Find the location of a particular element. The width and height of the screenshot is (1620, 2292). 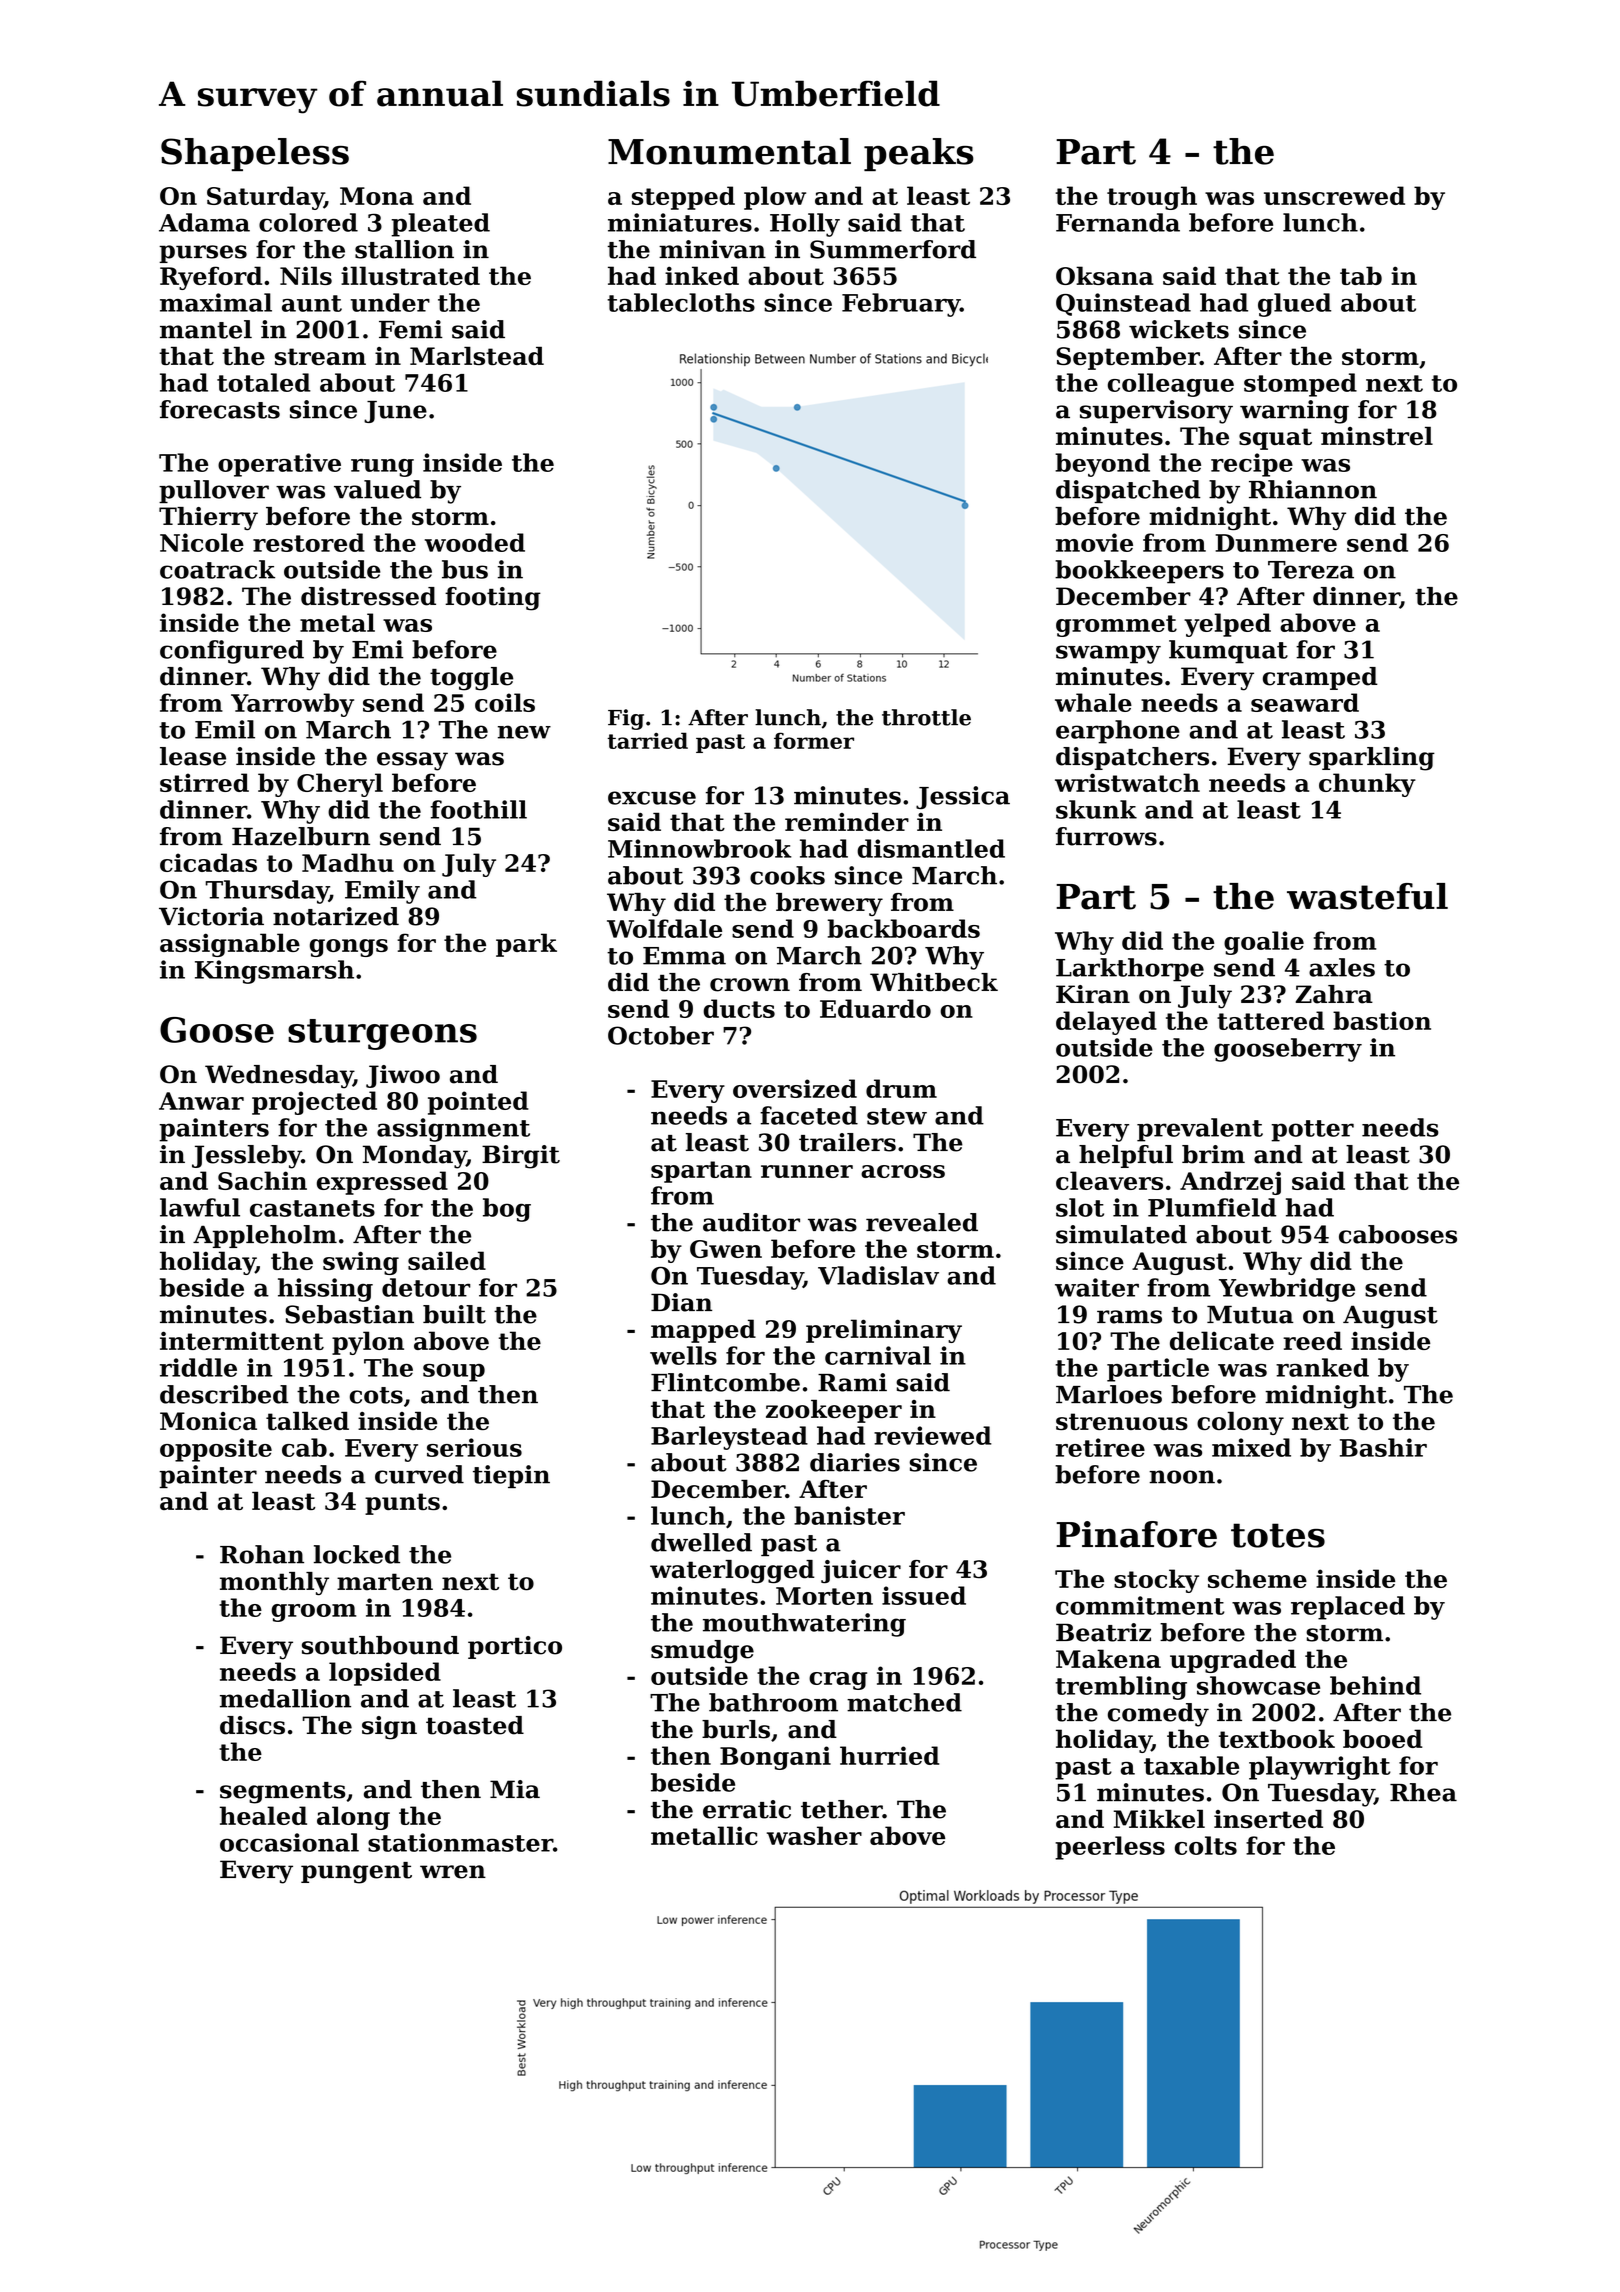

unscrewed is located at coordinates (1334, 195).
